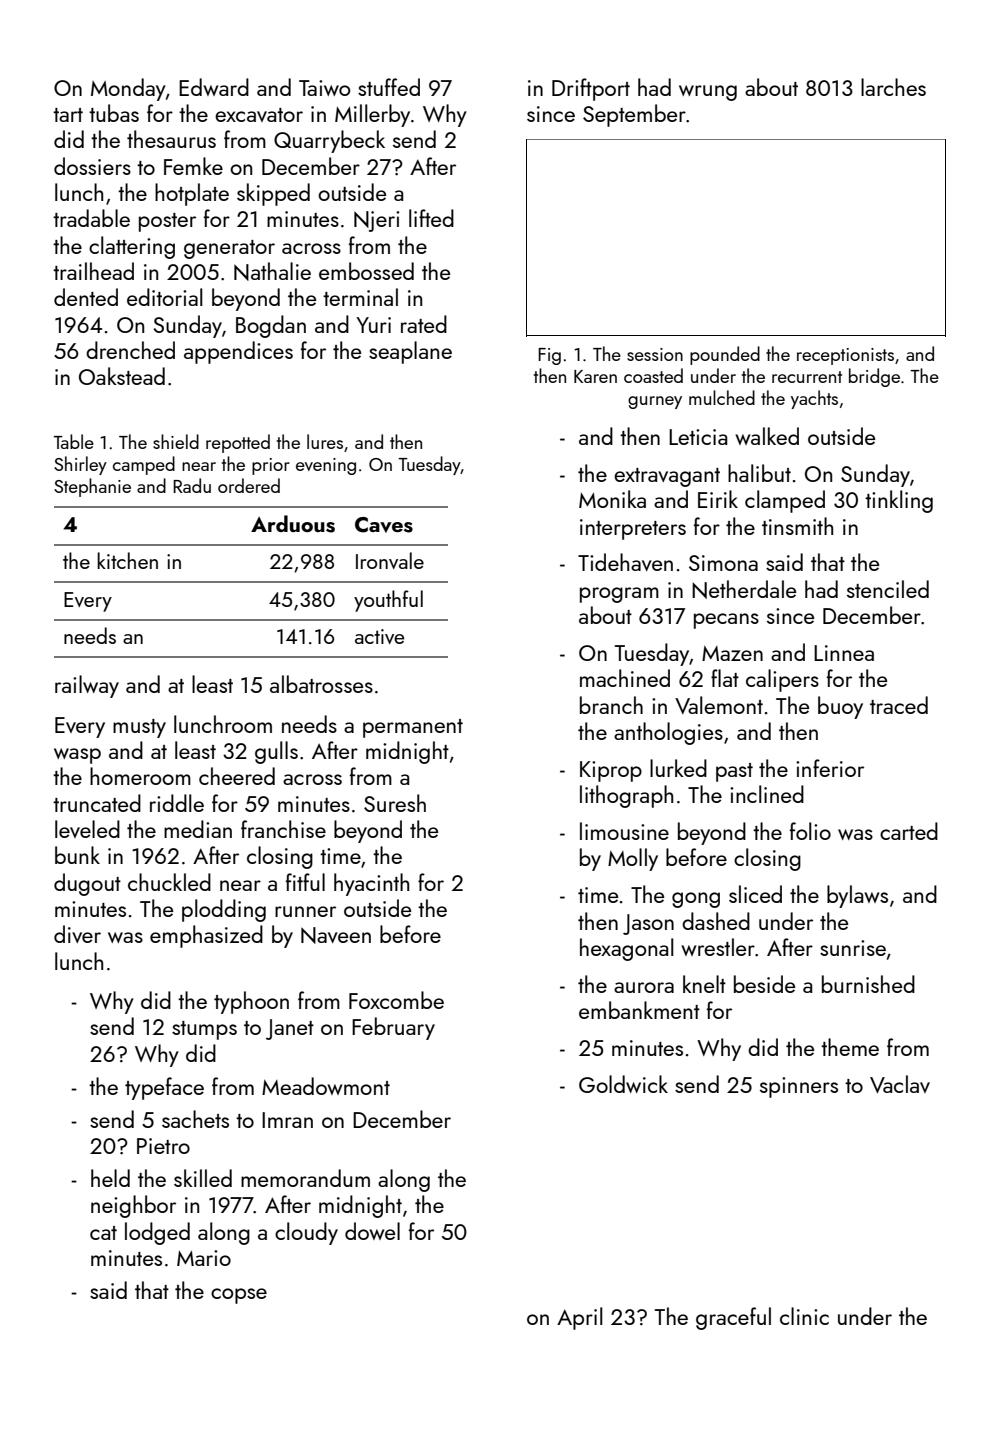 The width and height of the image is (1000, 1448). What do you see at coordinates (804, 1316) in the image?
I see `clinic` at bounding box center [804, 1316].
